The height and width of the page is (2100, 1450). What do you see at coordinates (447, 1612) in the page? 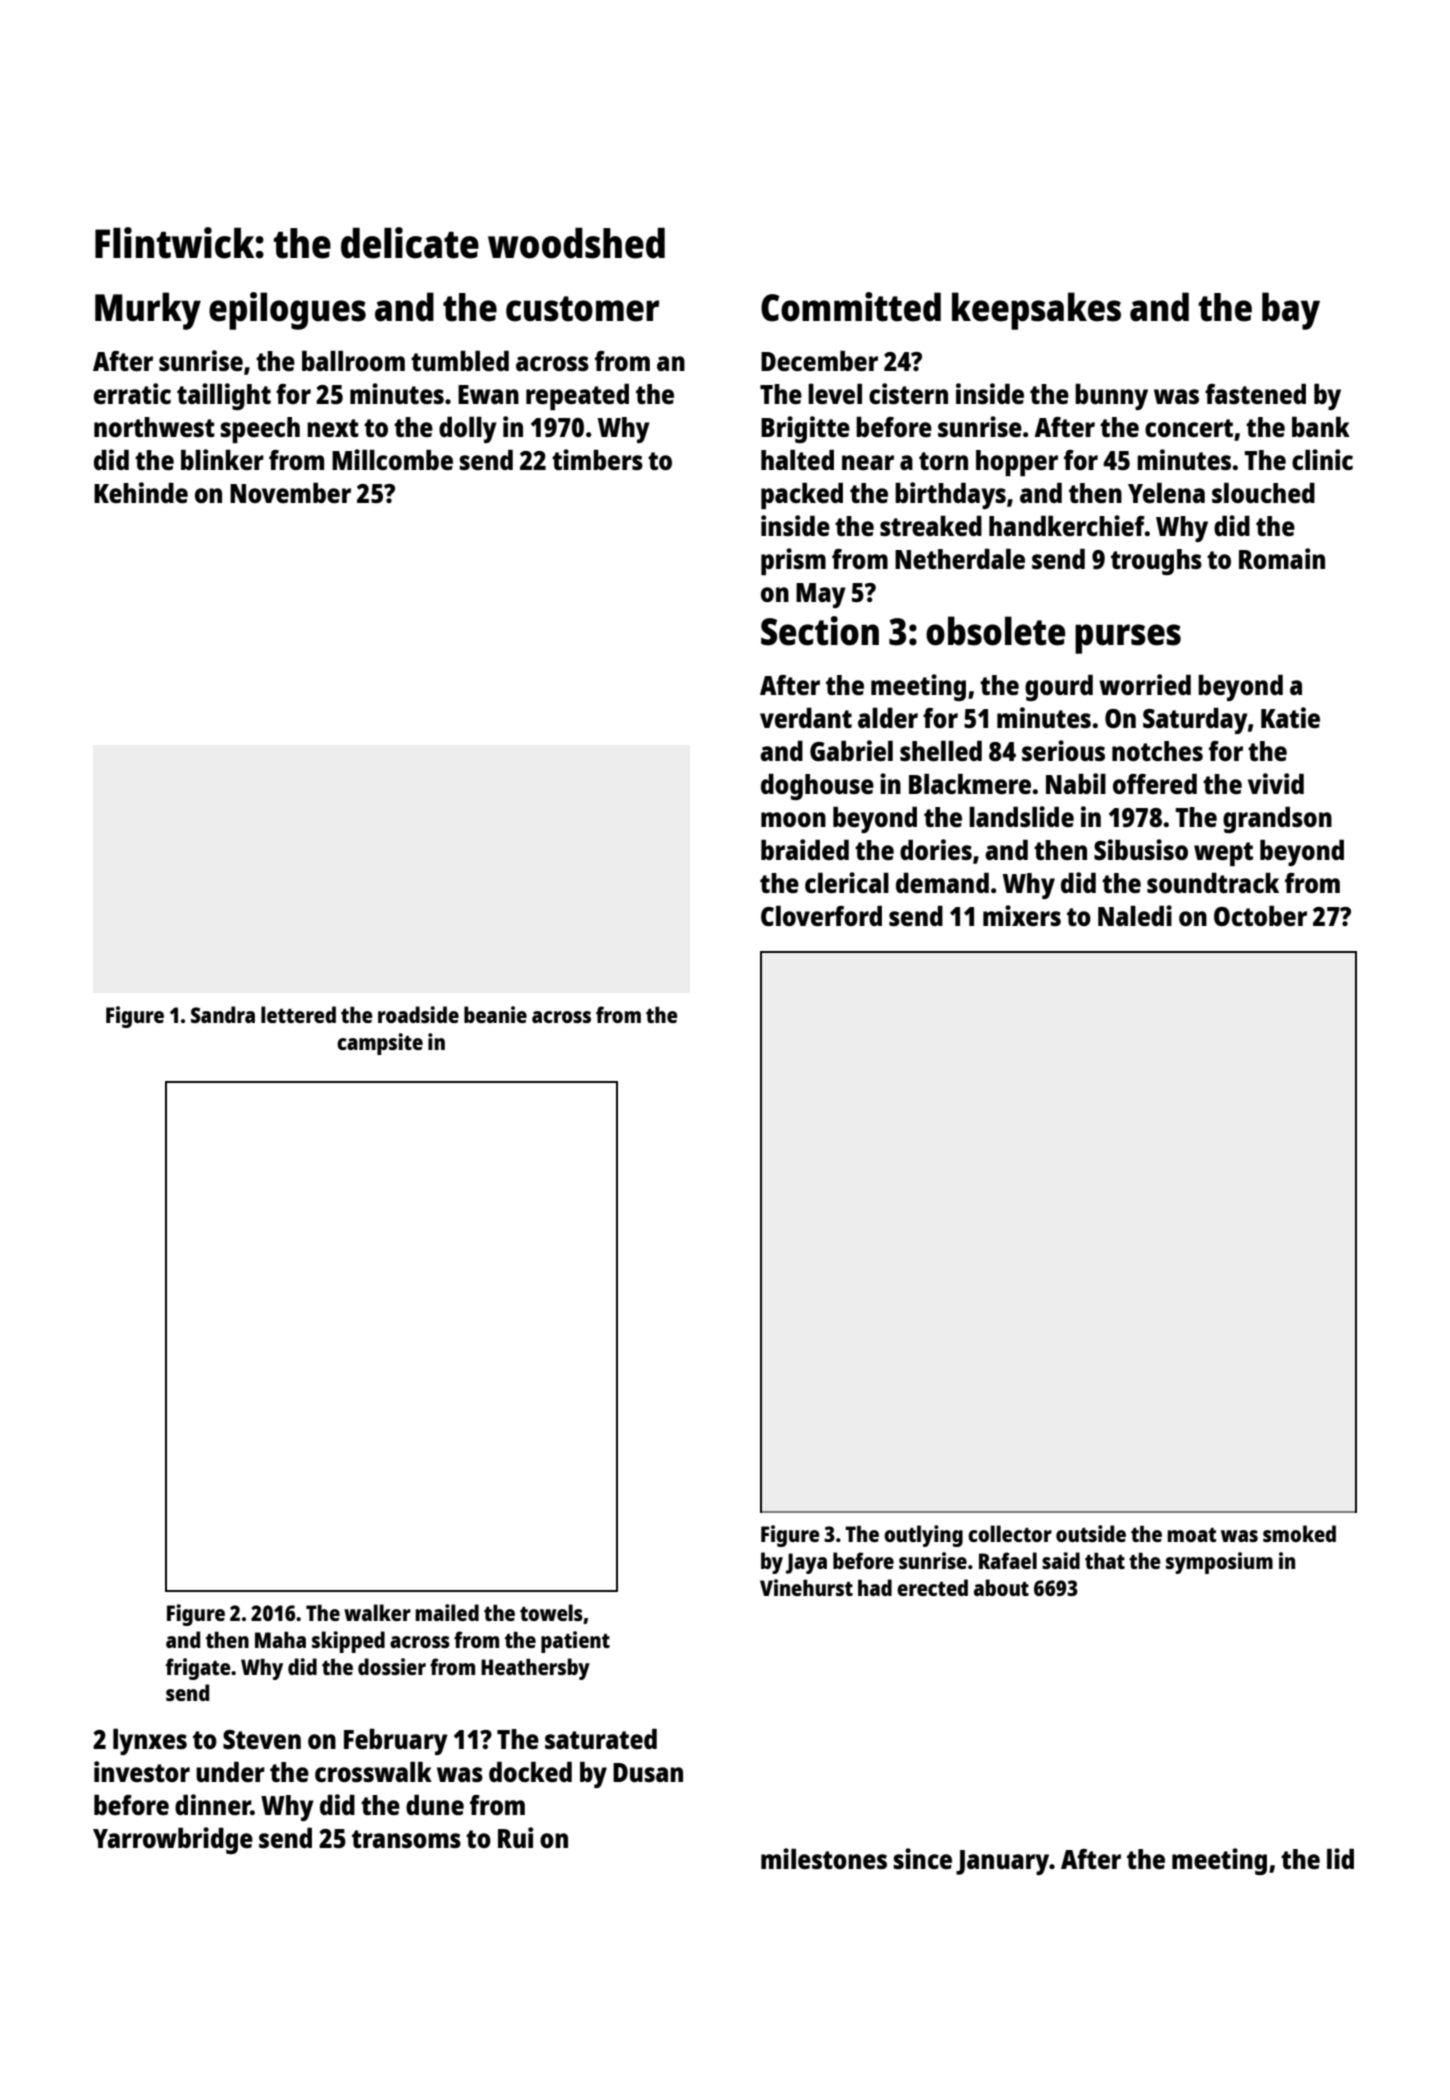
I see `mailed` at bounding box center [447, 1612].
